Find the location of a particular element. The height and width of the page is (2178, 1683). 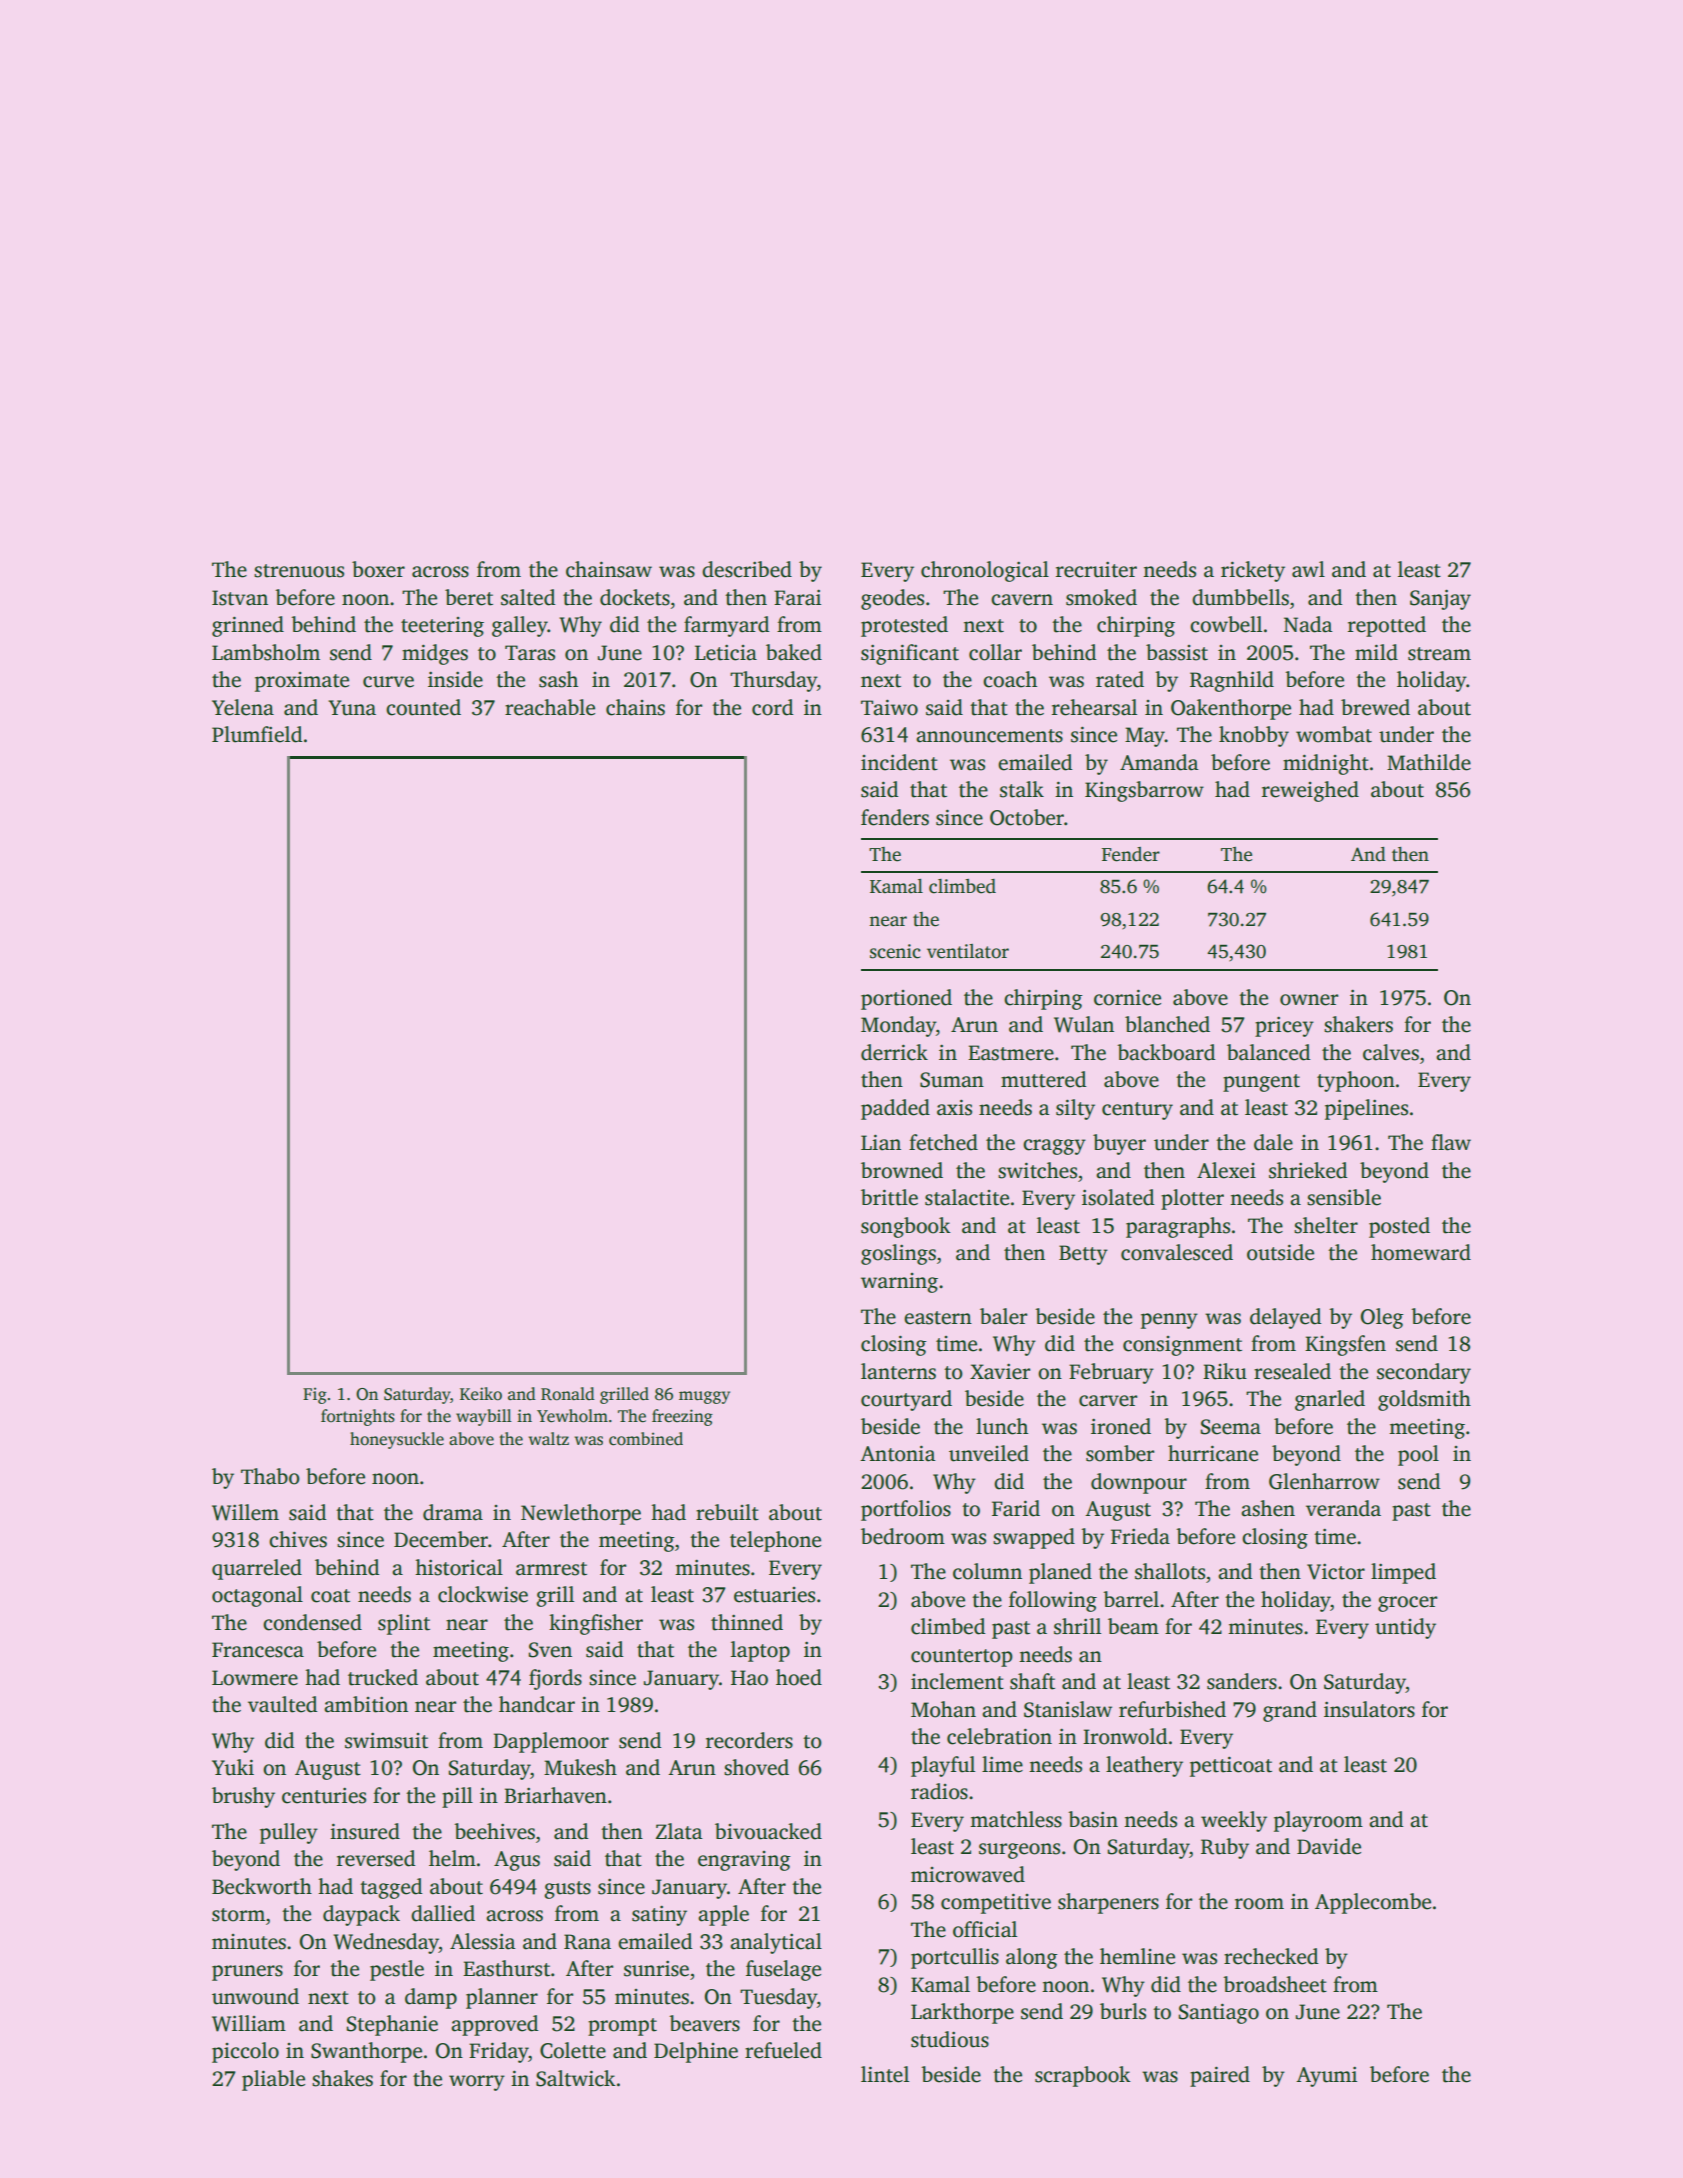

rickety is located at coordinates (1253, 571).
